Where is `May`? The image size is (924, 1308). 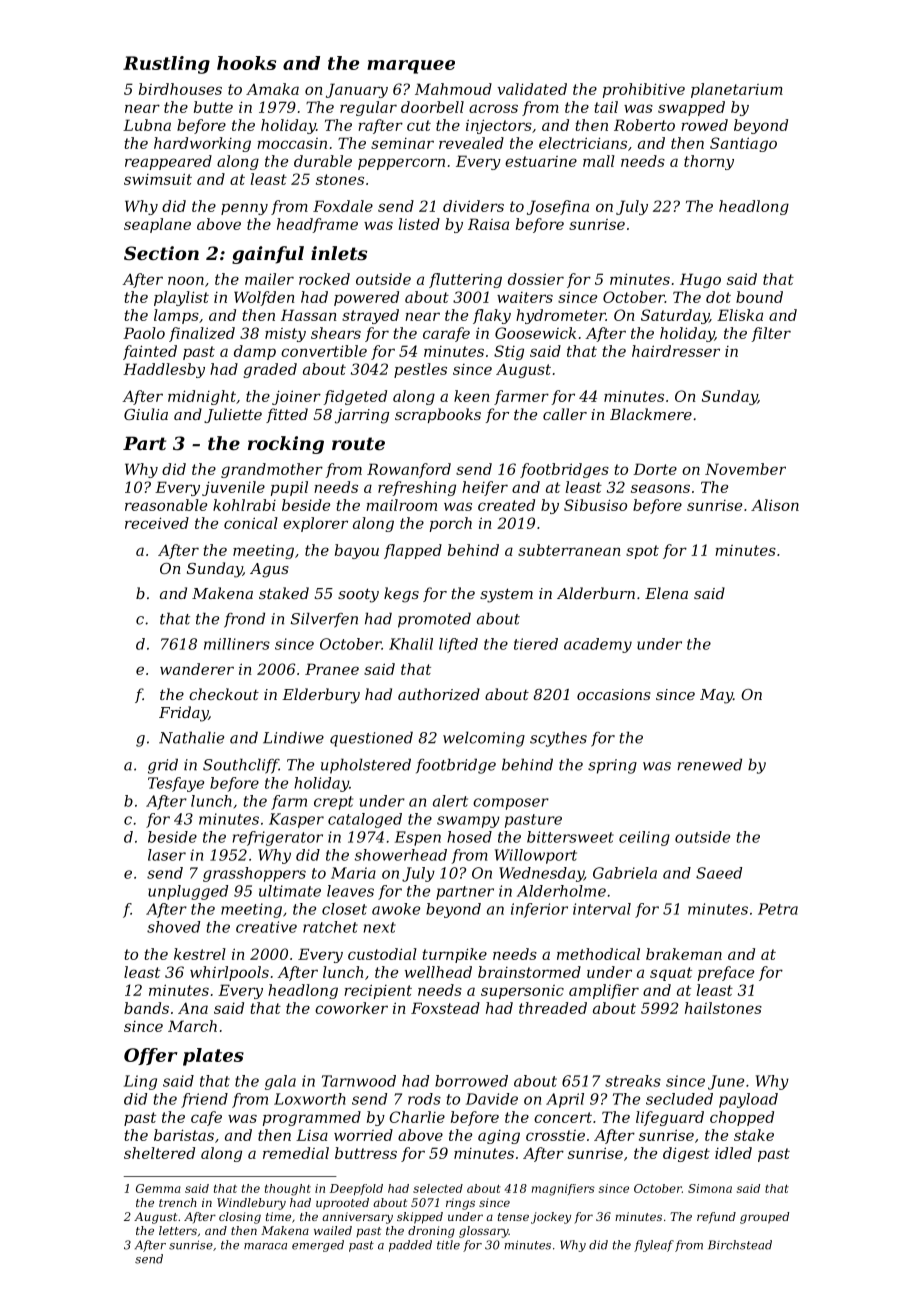
May is located at coordinates (716, 696).
